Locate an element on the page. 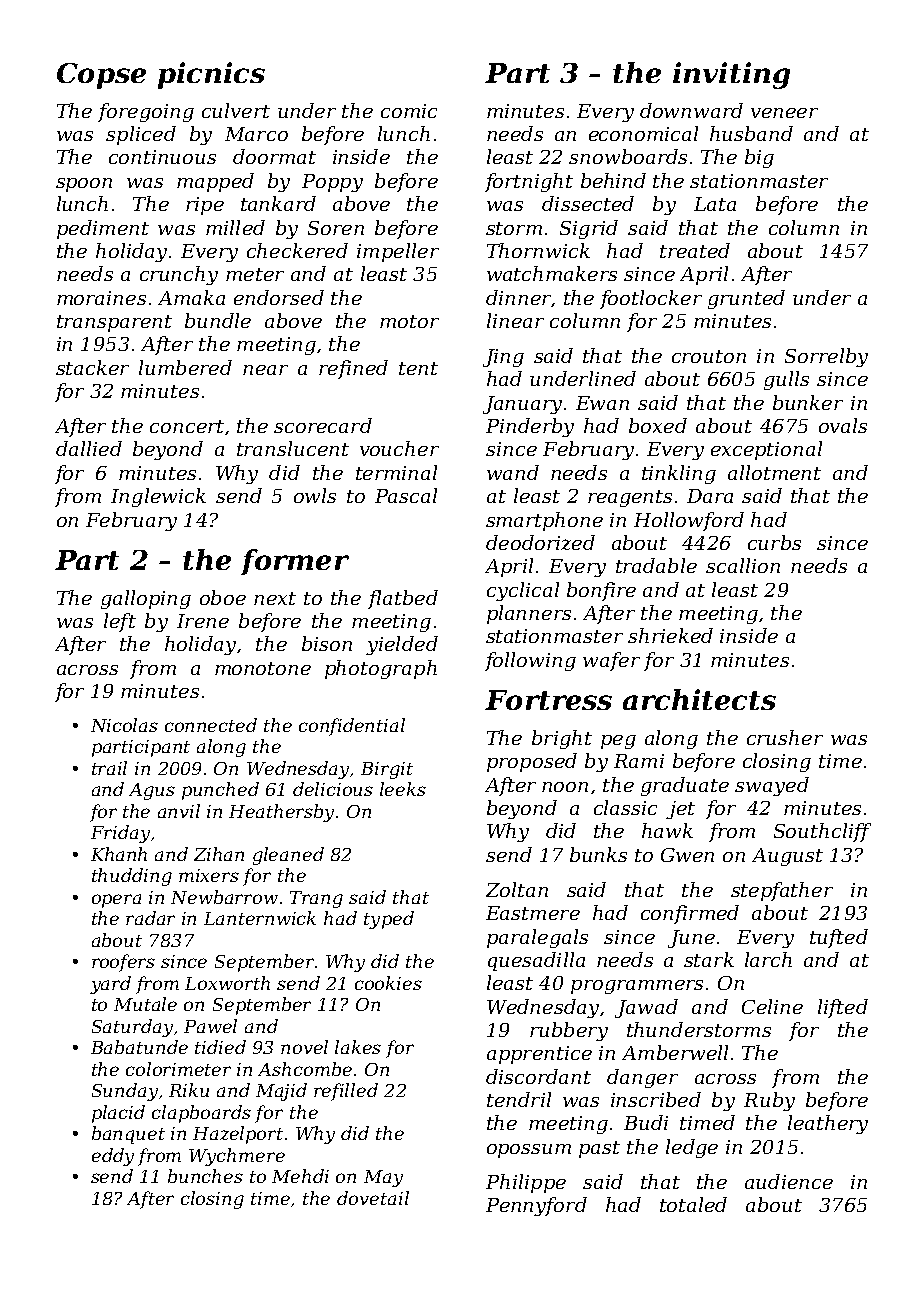 This image has height=1314, width=924. anvil is located at coordinates (179, 811).
